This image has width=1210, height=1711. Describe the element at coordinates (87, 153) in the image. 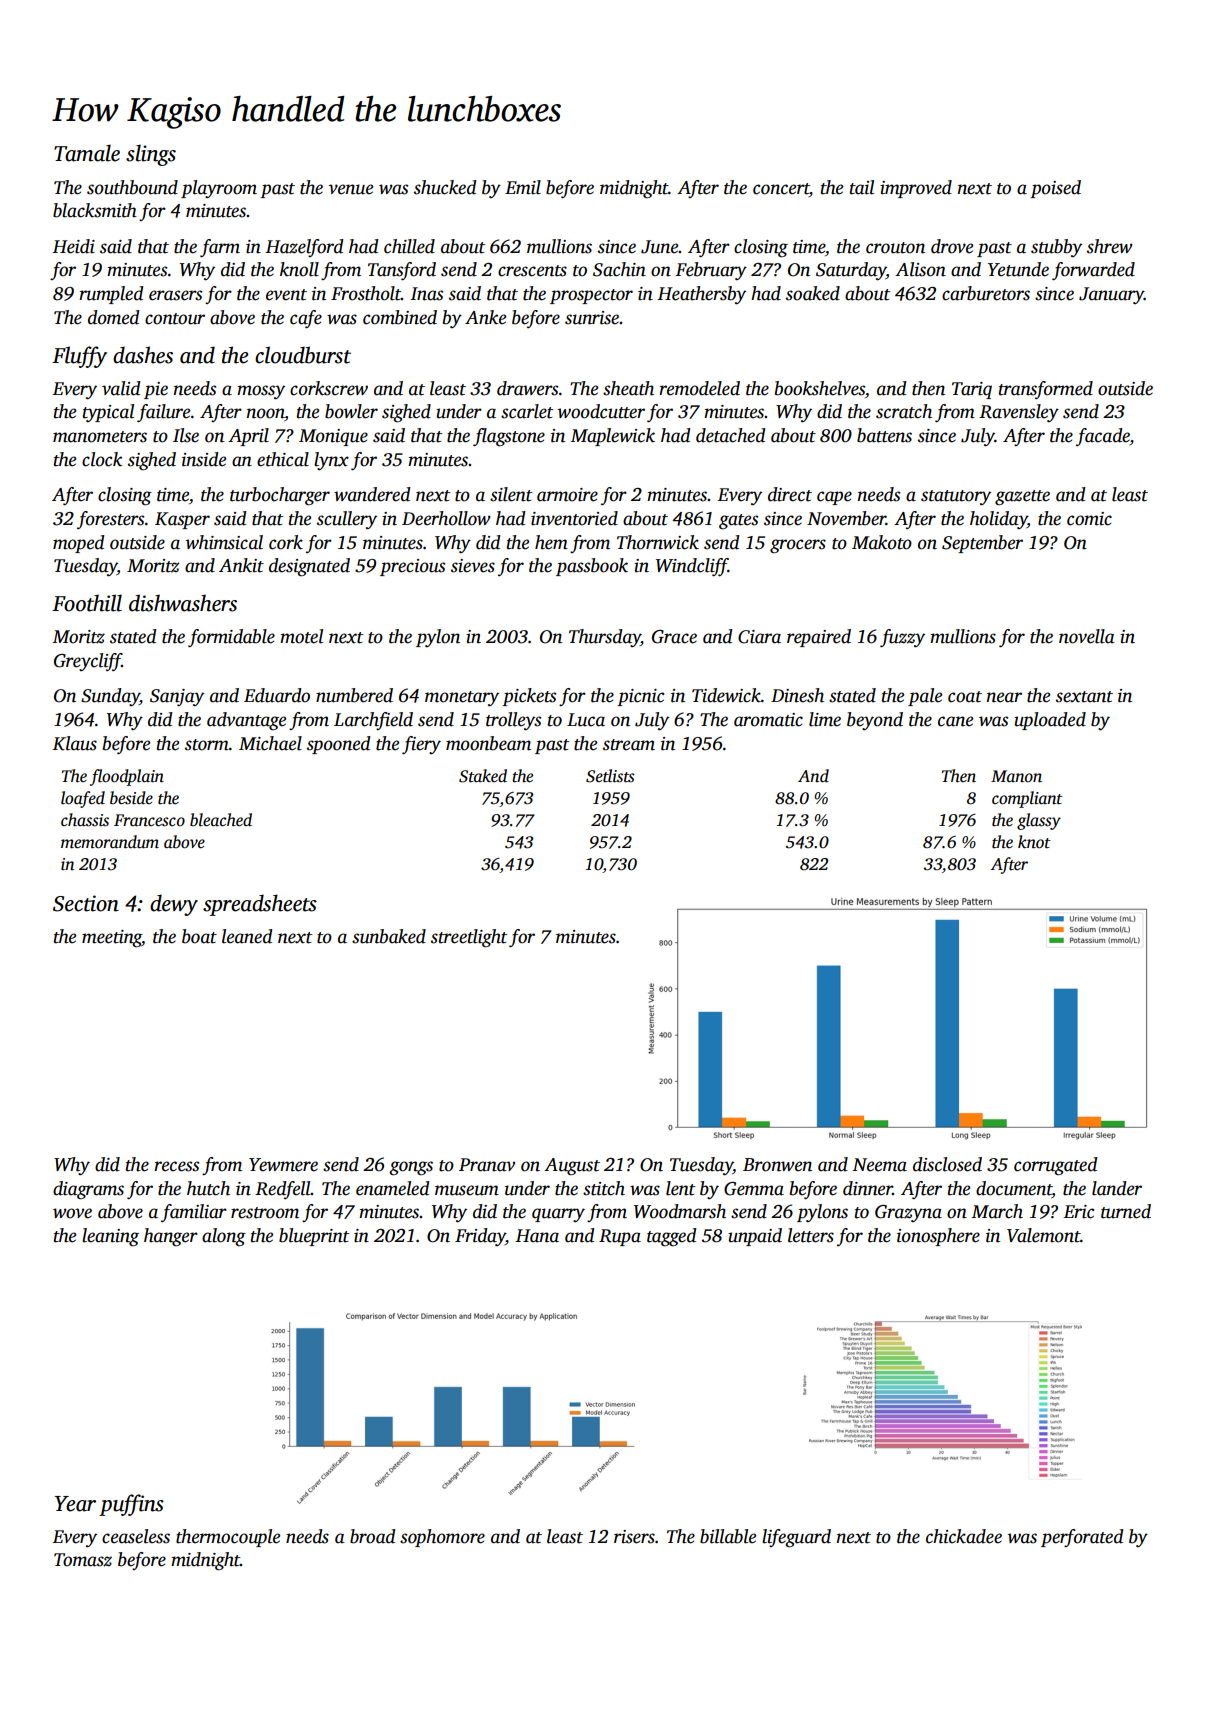

I see `Tamale` at that location.
